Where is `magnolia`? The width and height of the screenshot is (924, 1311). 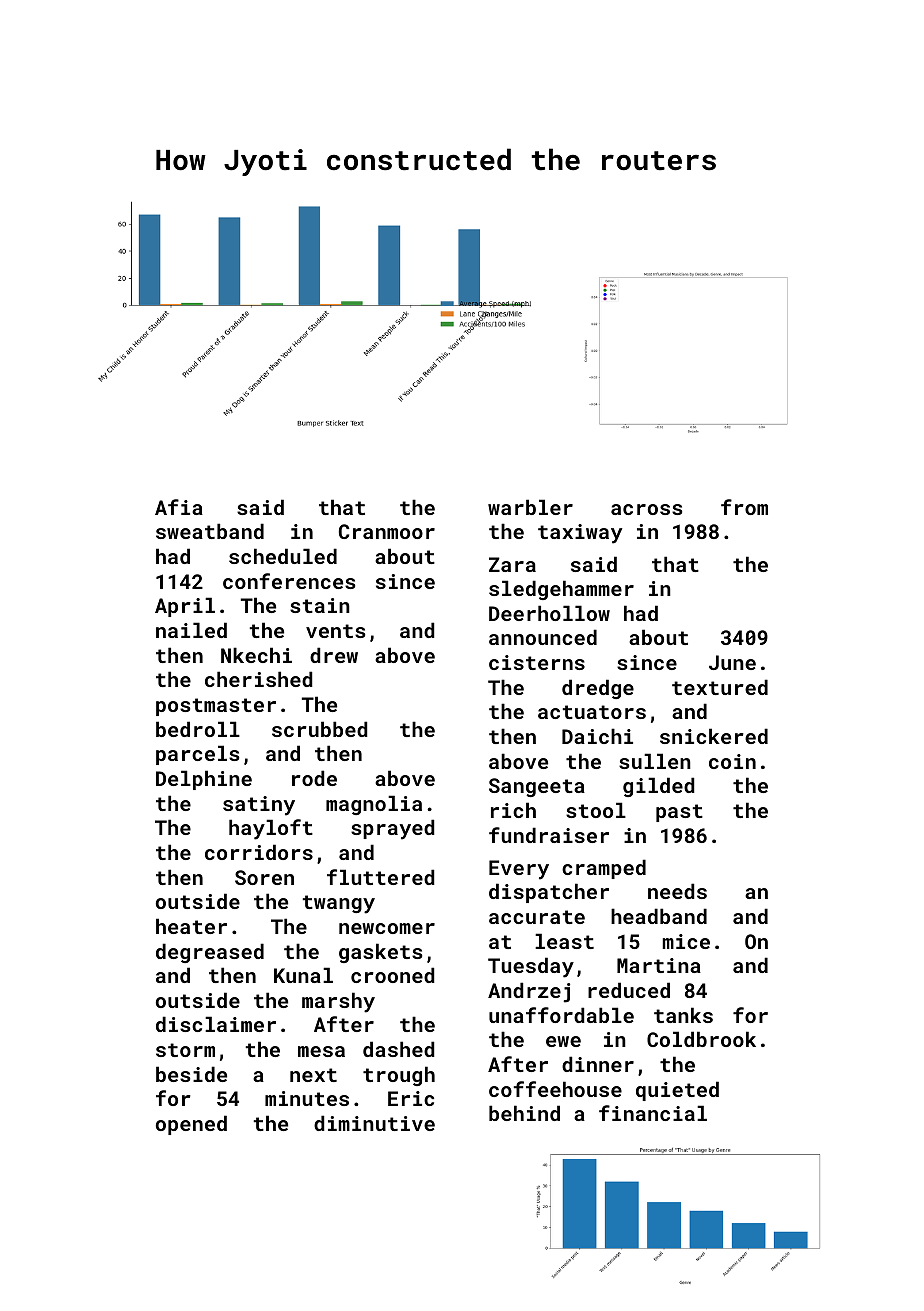
magnolia is located at coordinates (374, 805).
